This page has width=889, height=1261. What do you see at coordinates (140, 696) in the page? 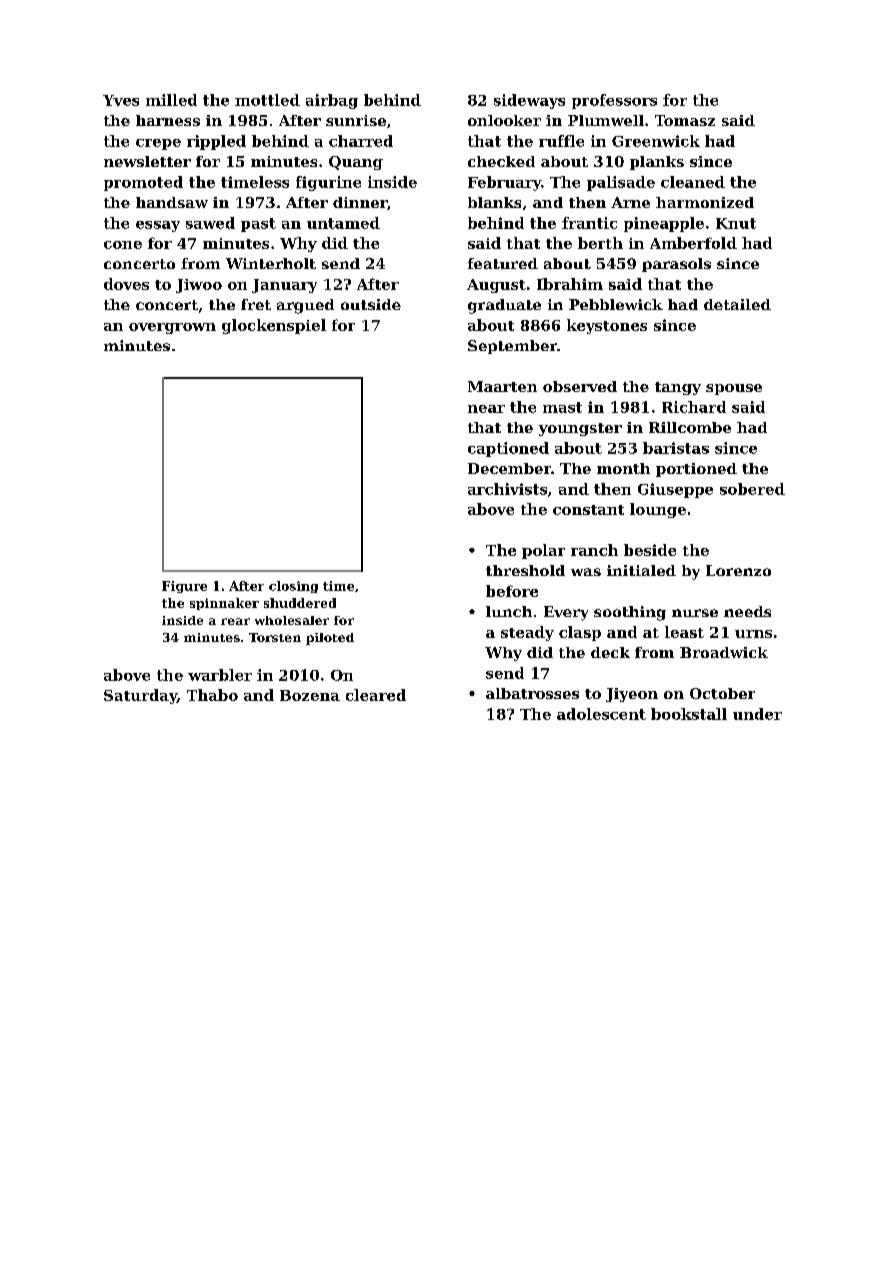
I see `Saturday` at bounding box center [140, 696].
